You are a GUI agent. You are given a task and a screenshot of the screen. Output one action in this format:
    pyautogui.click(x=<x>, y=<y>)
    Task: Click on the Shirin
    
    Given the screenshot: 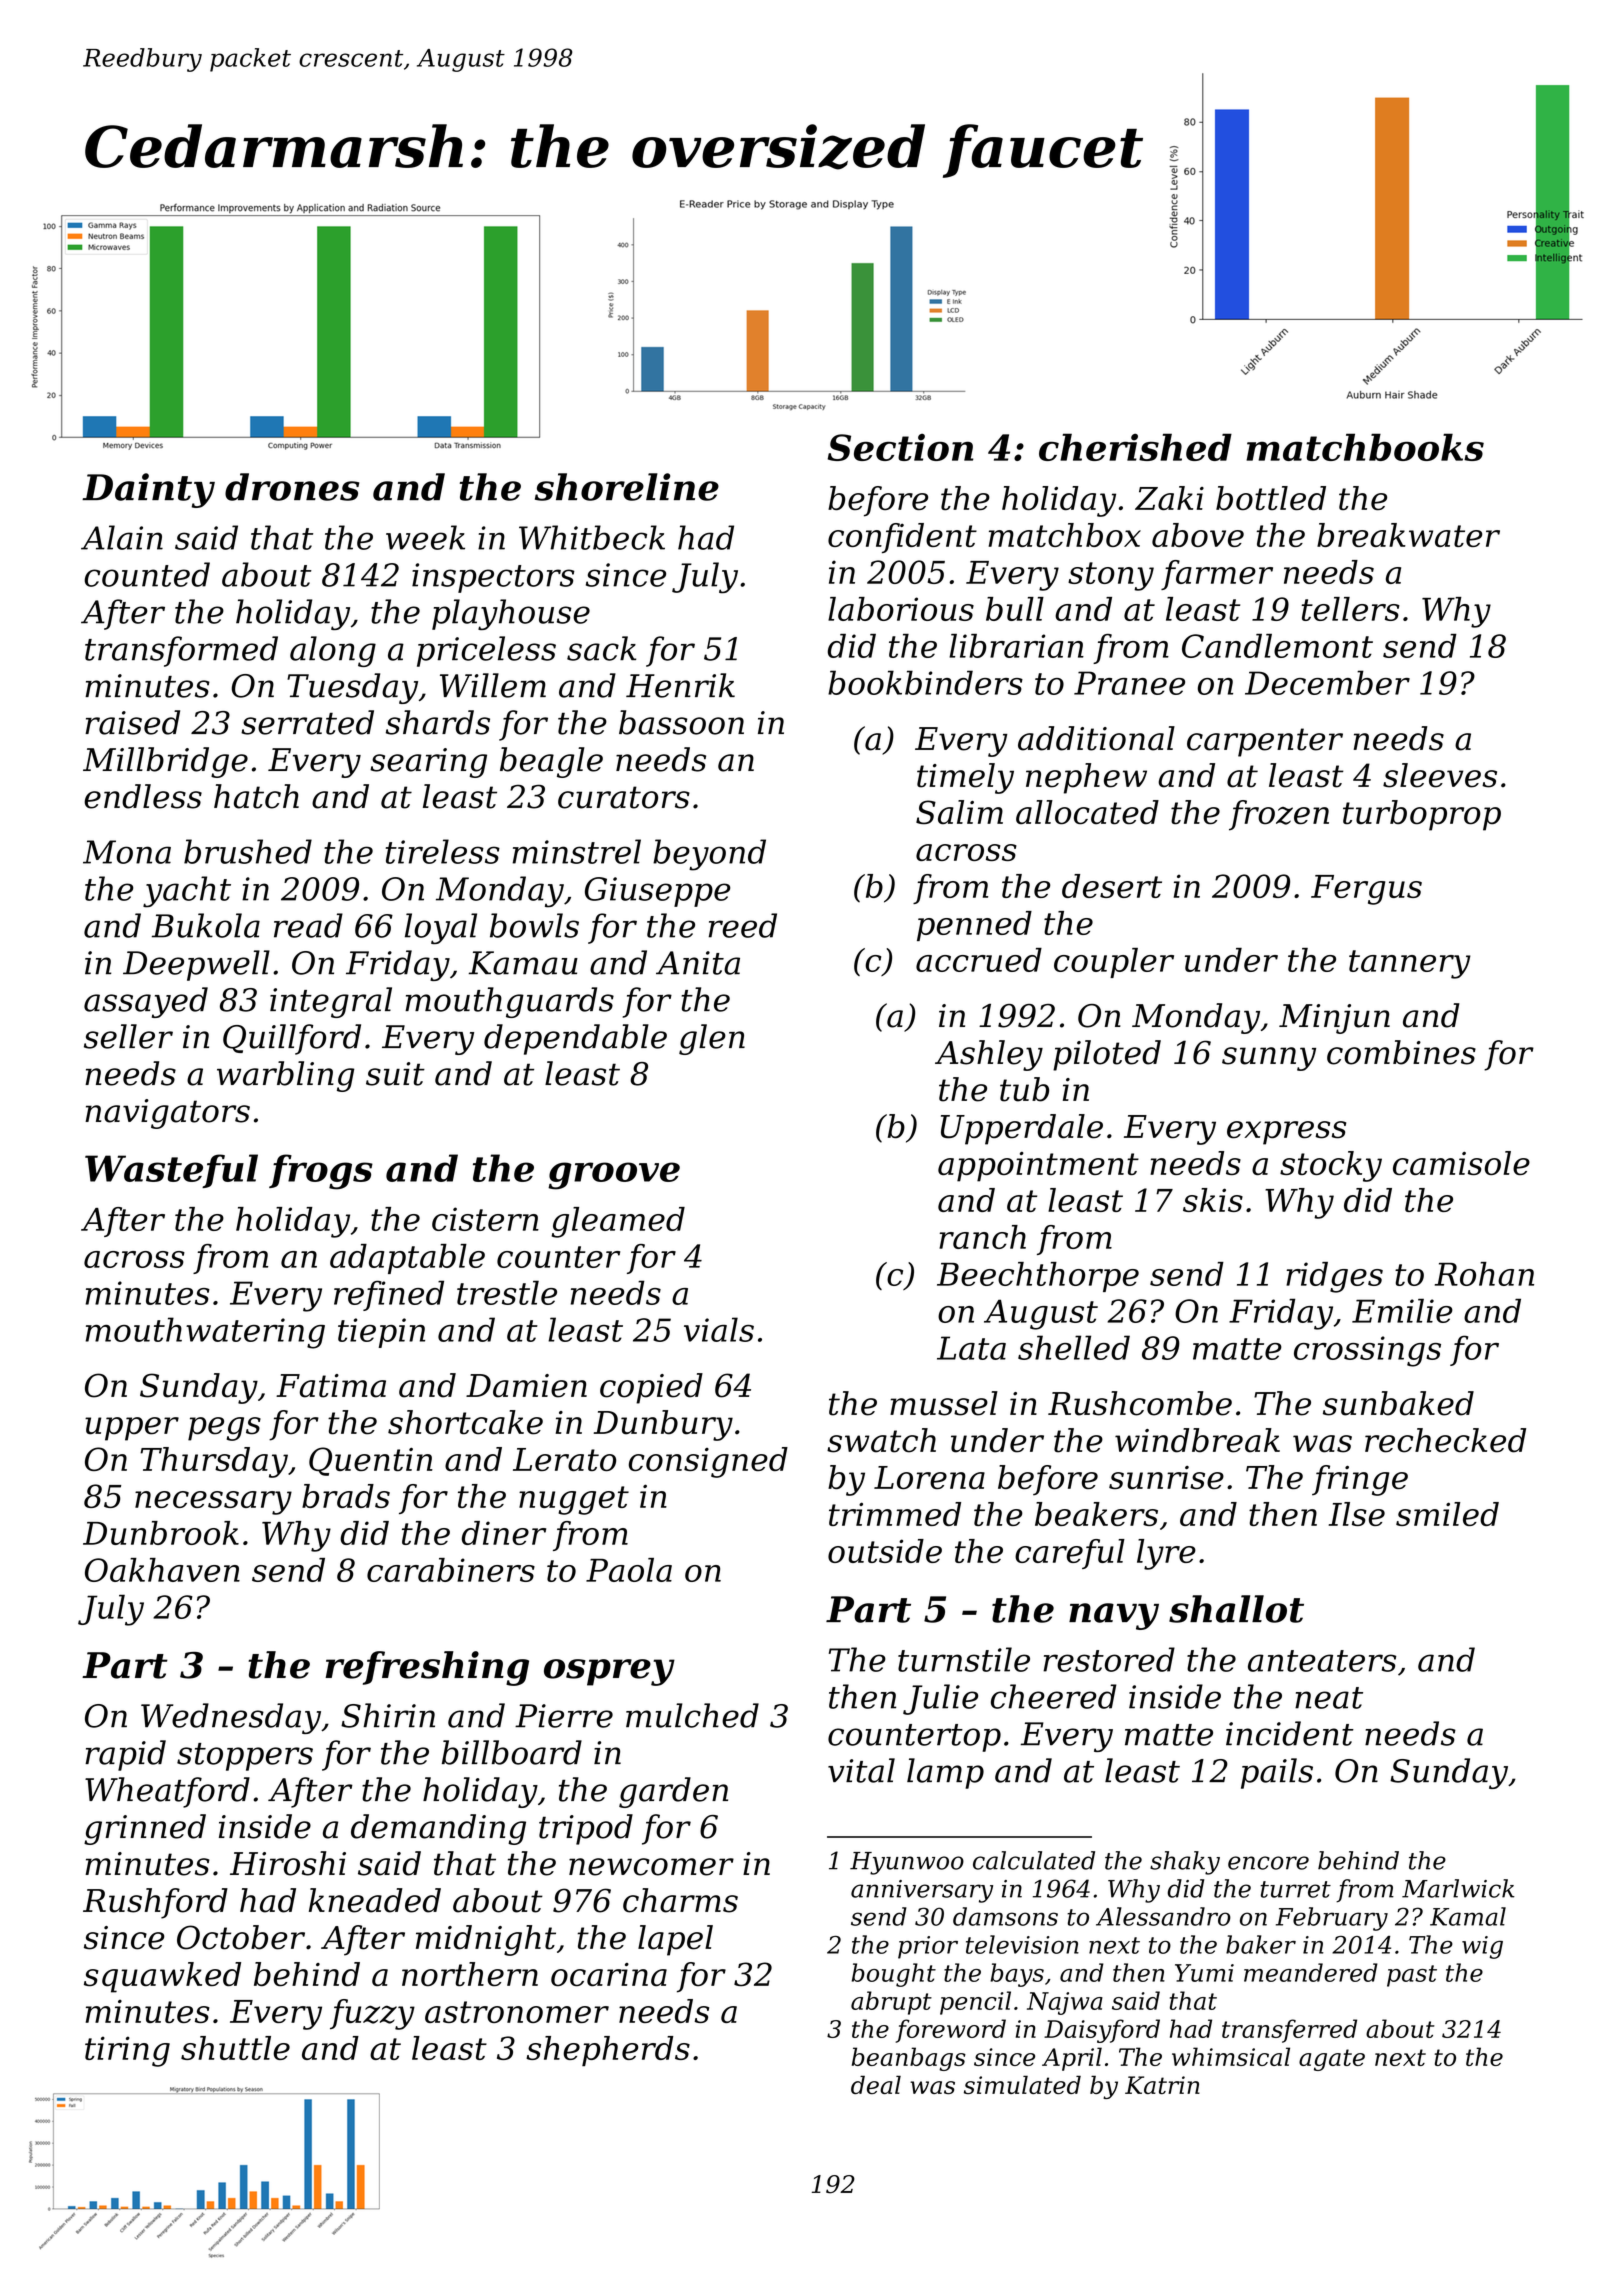 What is the action you would take?
    pyautogui.click(x=388, y=1715)
